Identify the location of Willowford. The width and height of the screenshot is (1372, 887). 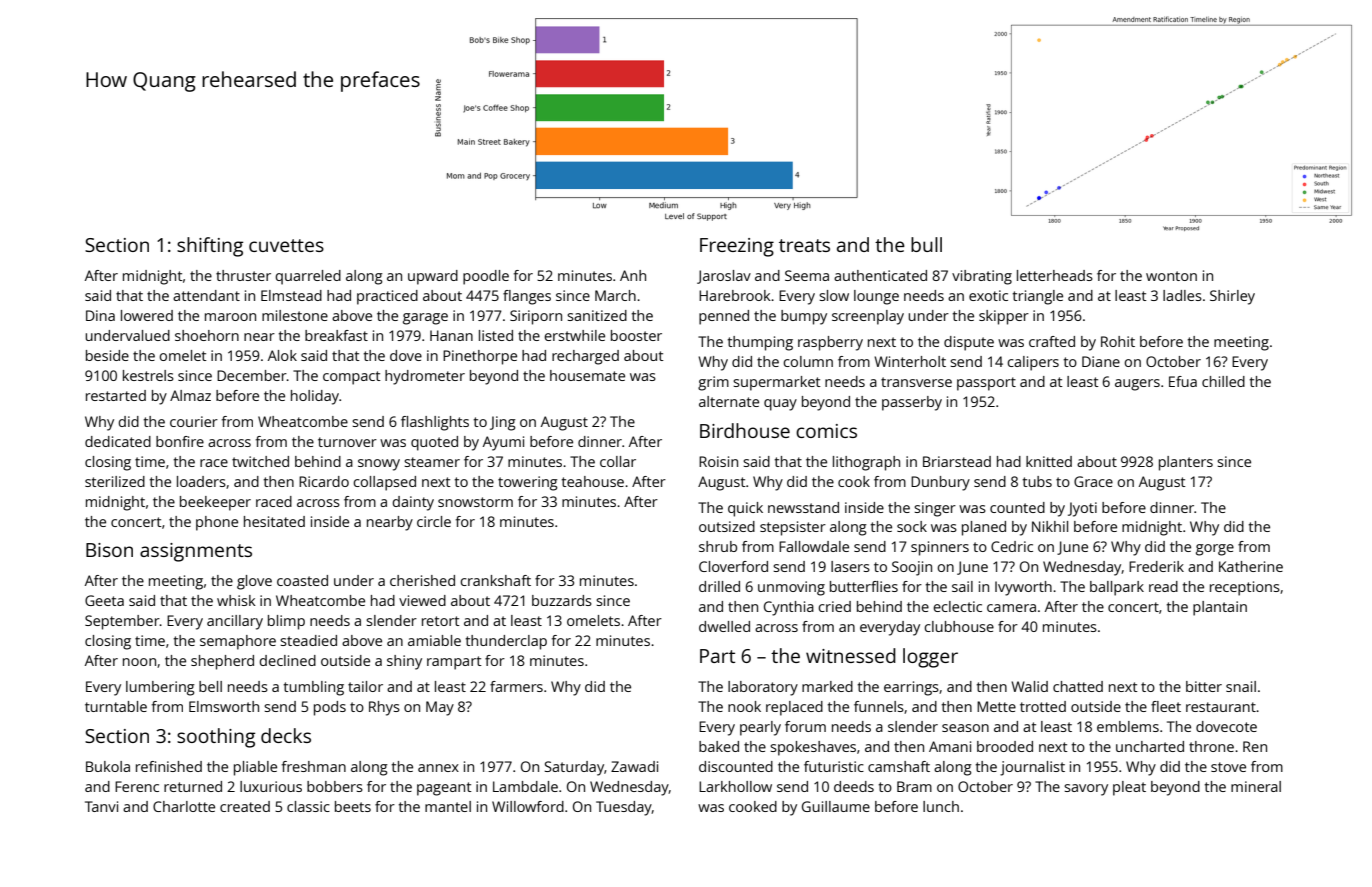
(528, 806).
